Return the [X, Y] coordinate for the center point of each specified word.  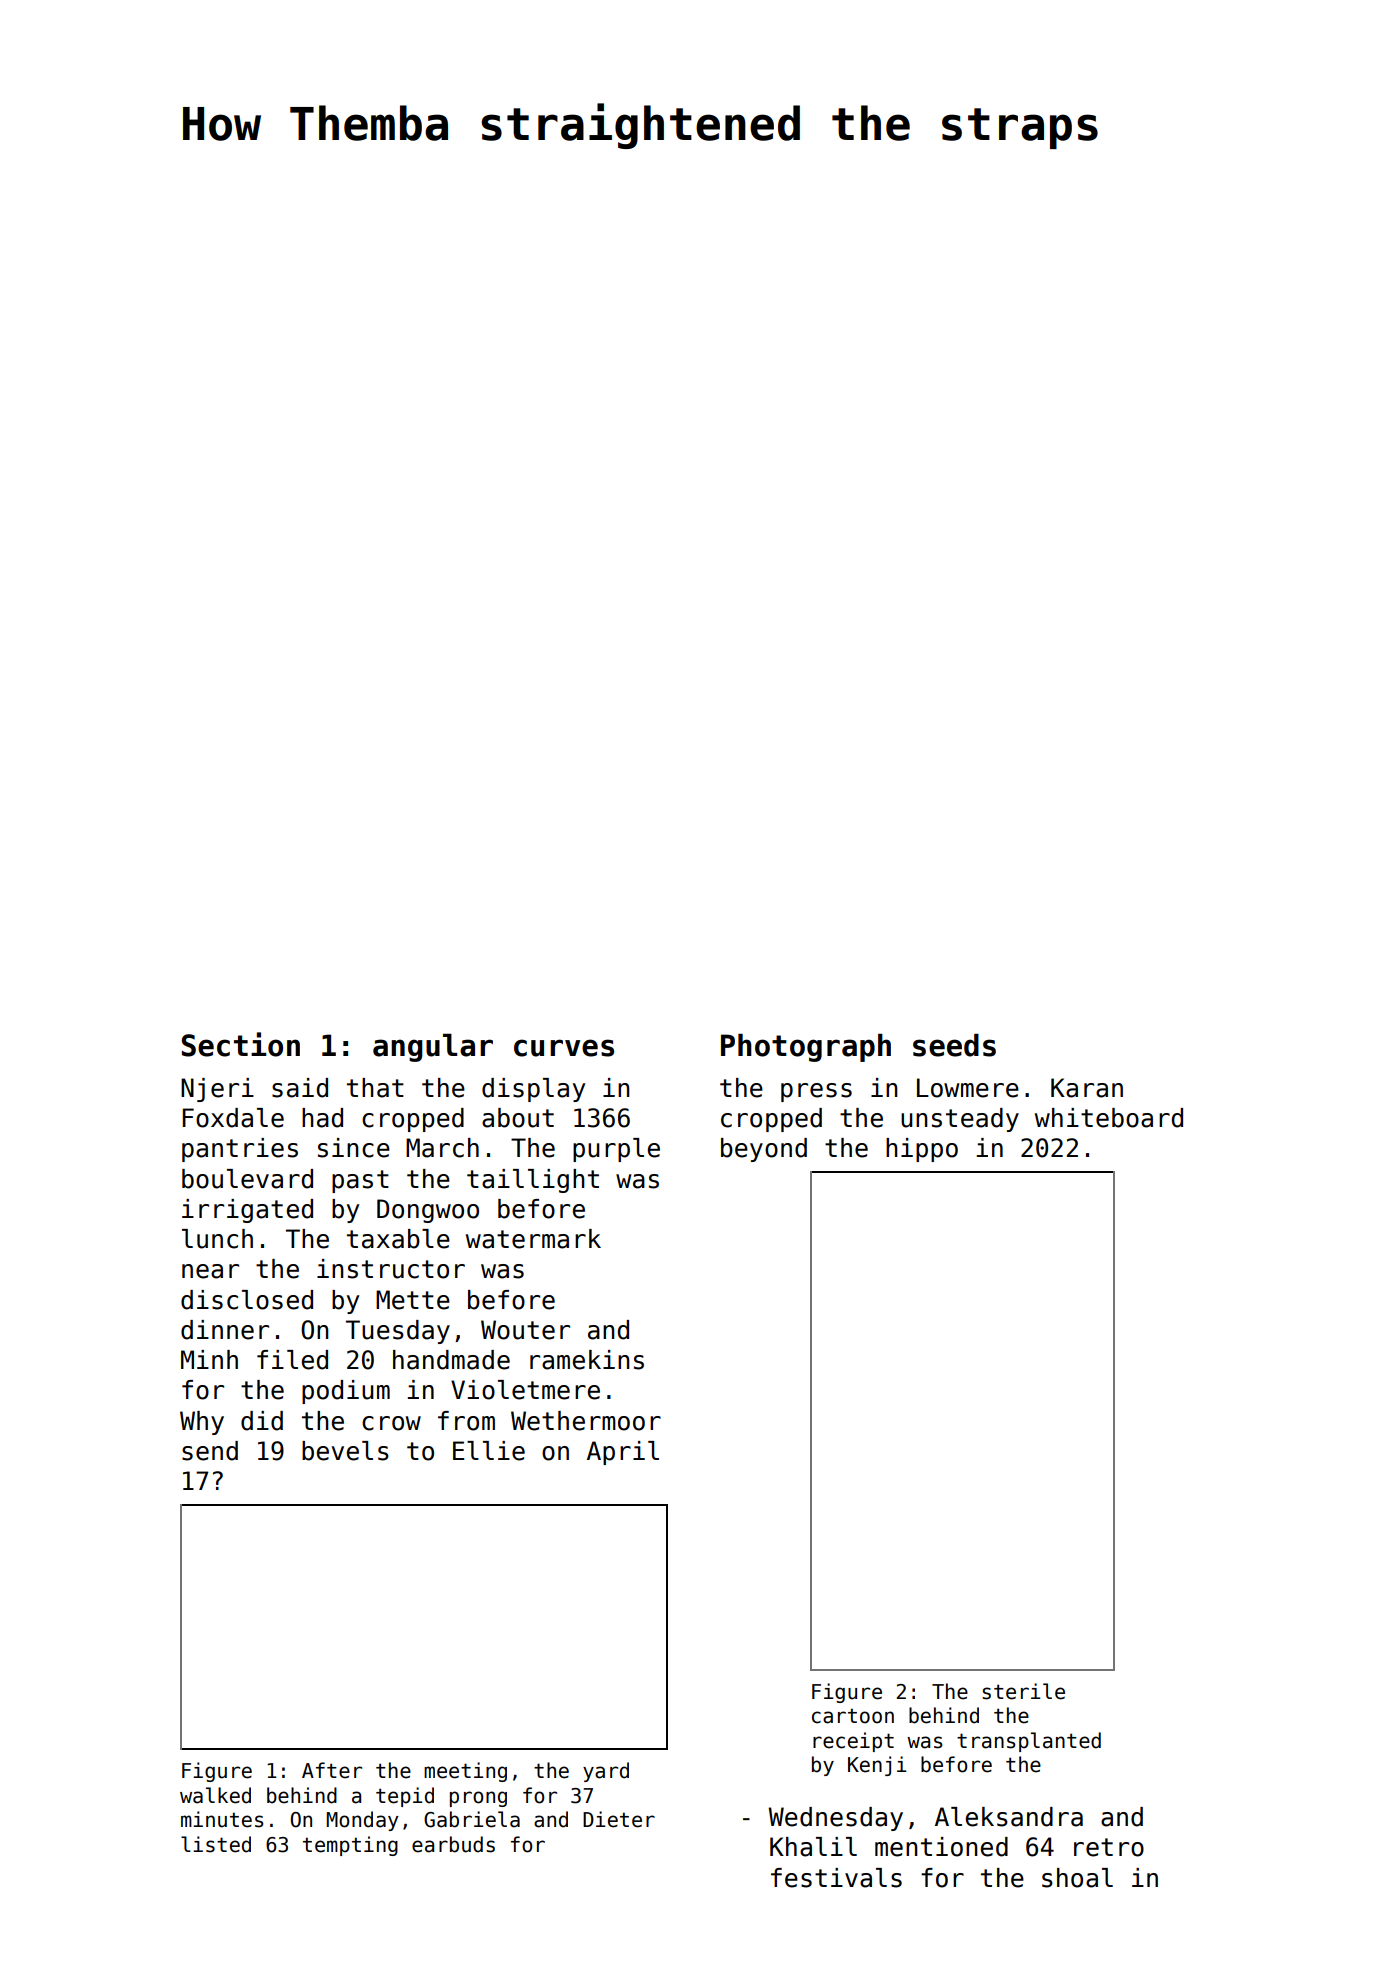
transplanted [1029, 1742]
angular [433, 1048]
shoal [1077, 1878]
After [332, 1770]
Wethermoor [586, 1421]
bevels [345, 1451]
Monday [363, 1821]
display [533, 1090]
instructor [391, 1269]
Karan [1087, 1088]
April [623, 1453]
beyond [764, 1150]
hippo [922, 1150]
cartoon [853, 1716]
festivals [836, 1878]
